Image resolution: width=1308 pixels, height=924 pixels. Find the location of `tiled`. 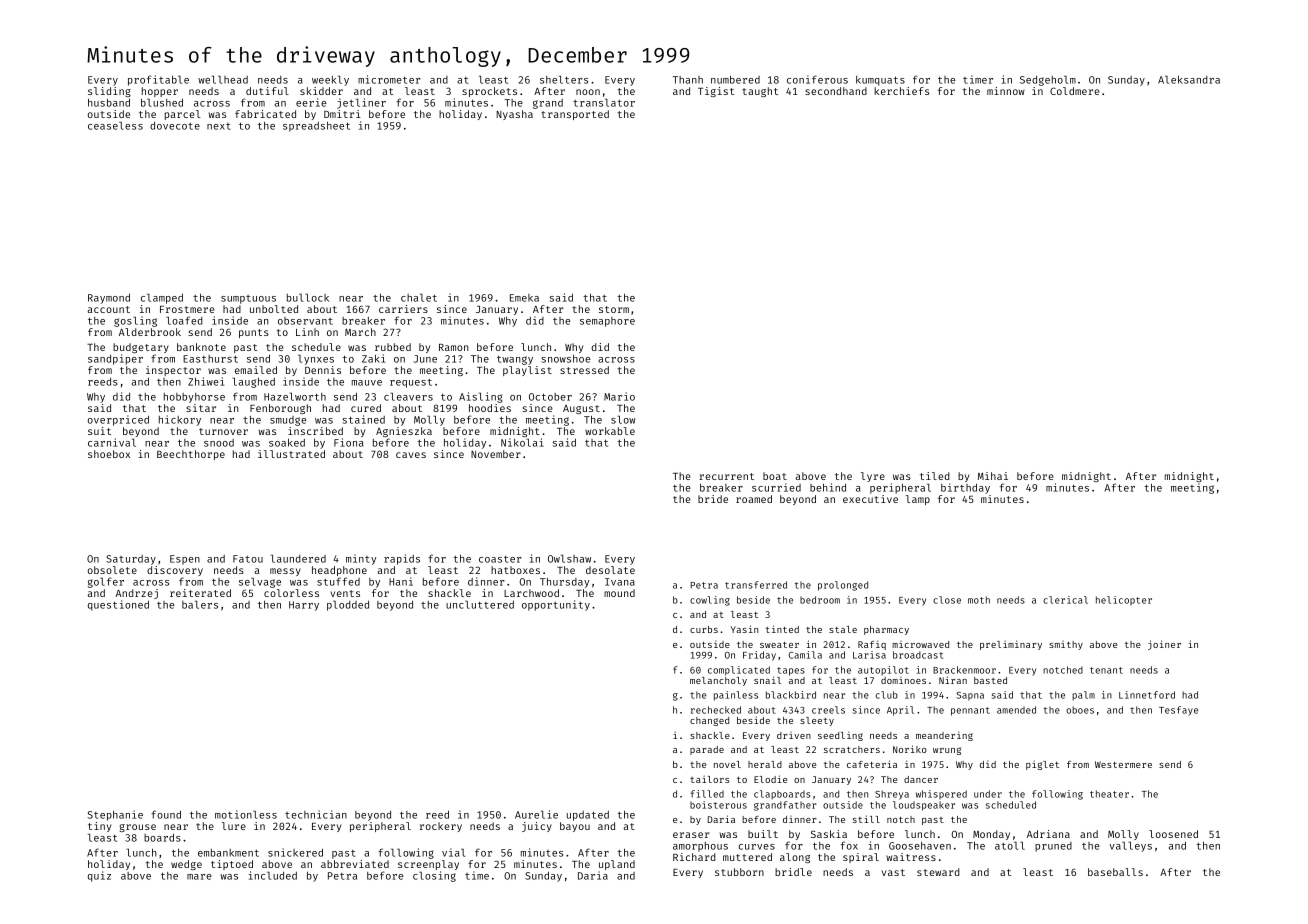

tiled is located at coordinates (934, 476).
